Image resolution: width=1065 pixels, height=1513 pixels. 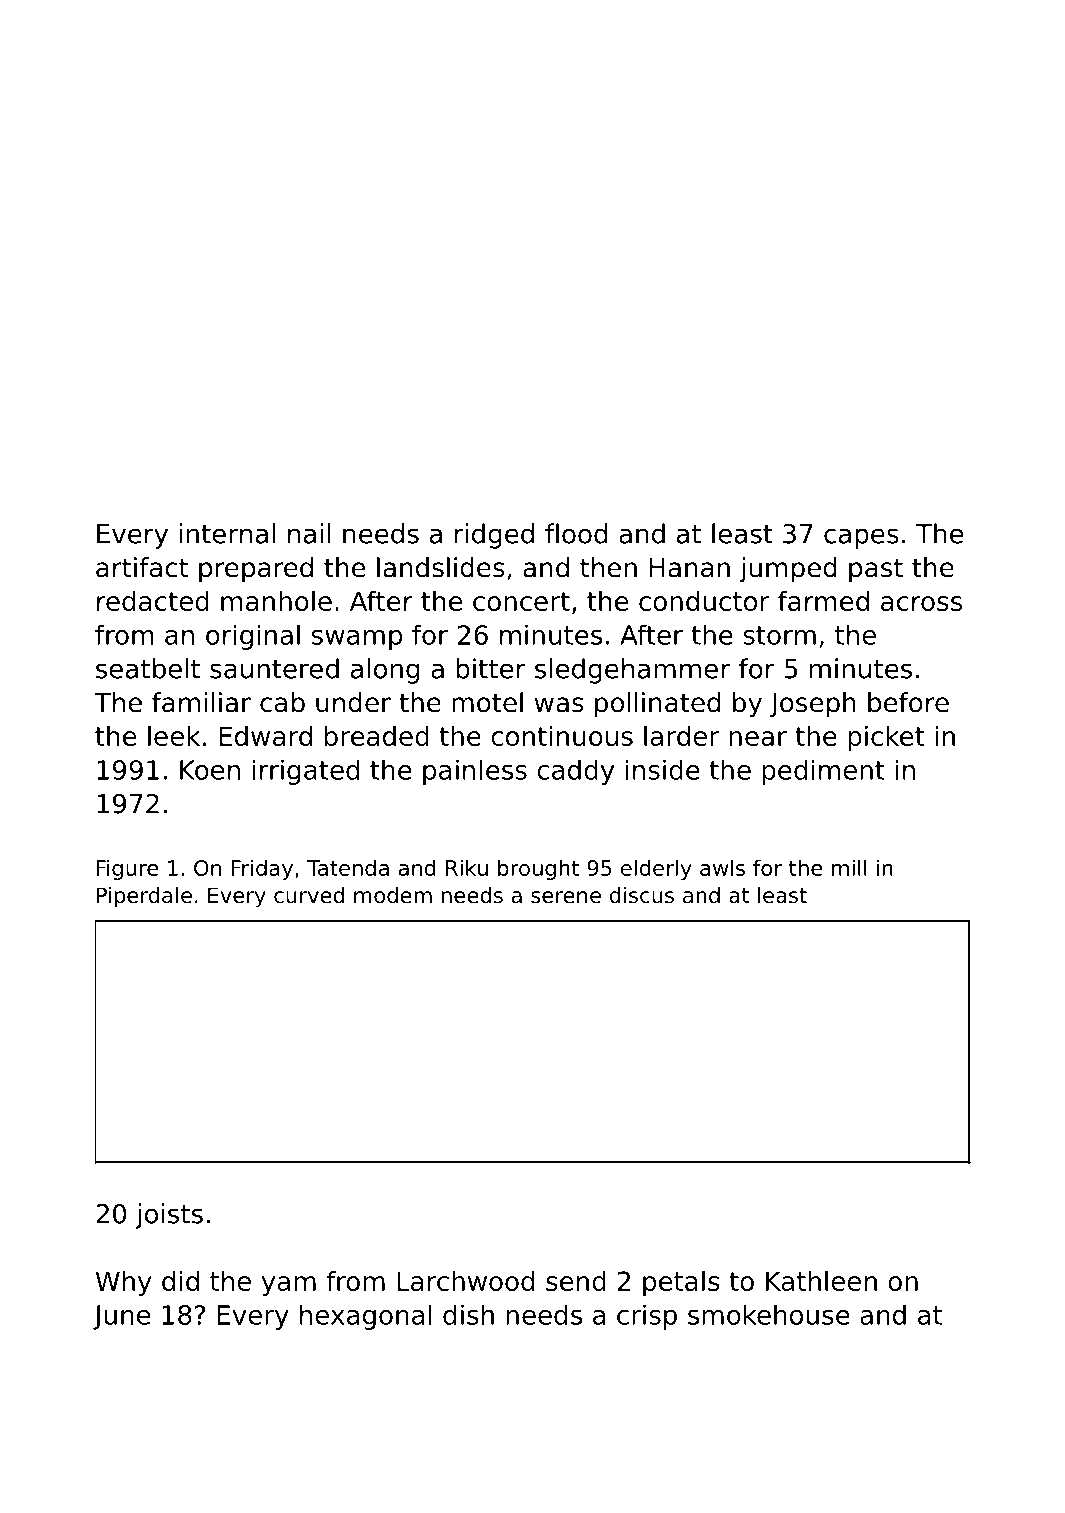 I want to click on capes, so click(x=861, y=538).
